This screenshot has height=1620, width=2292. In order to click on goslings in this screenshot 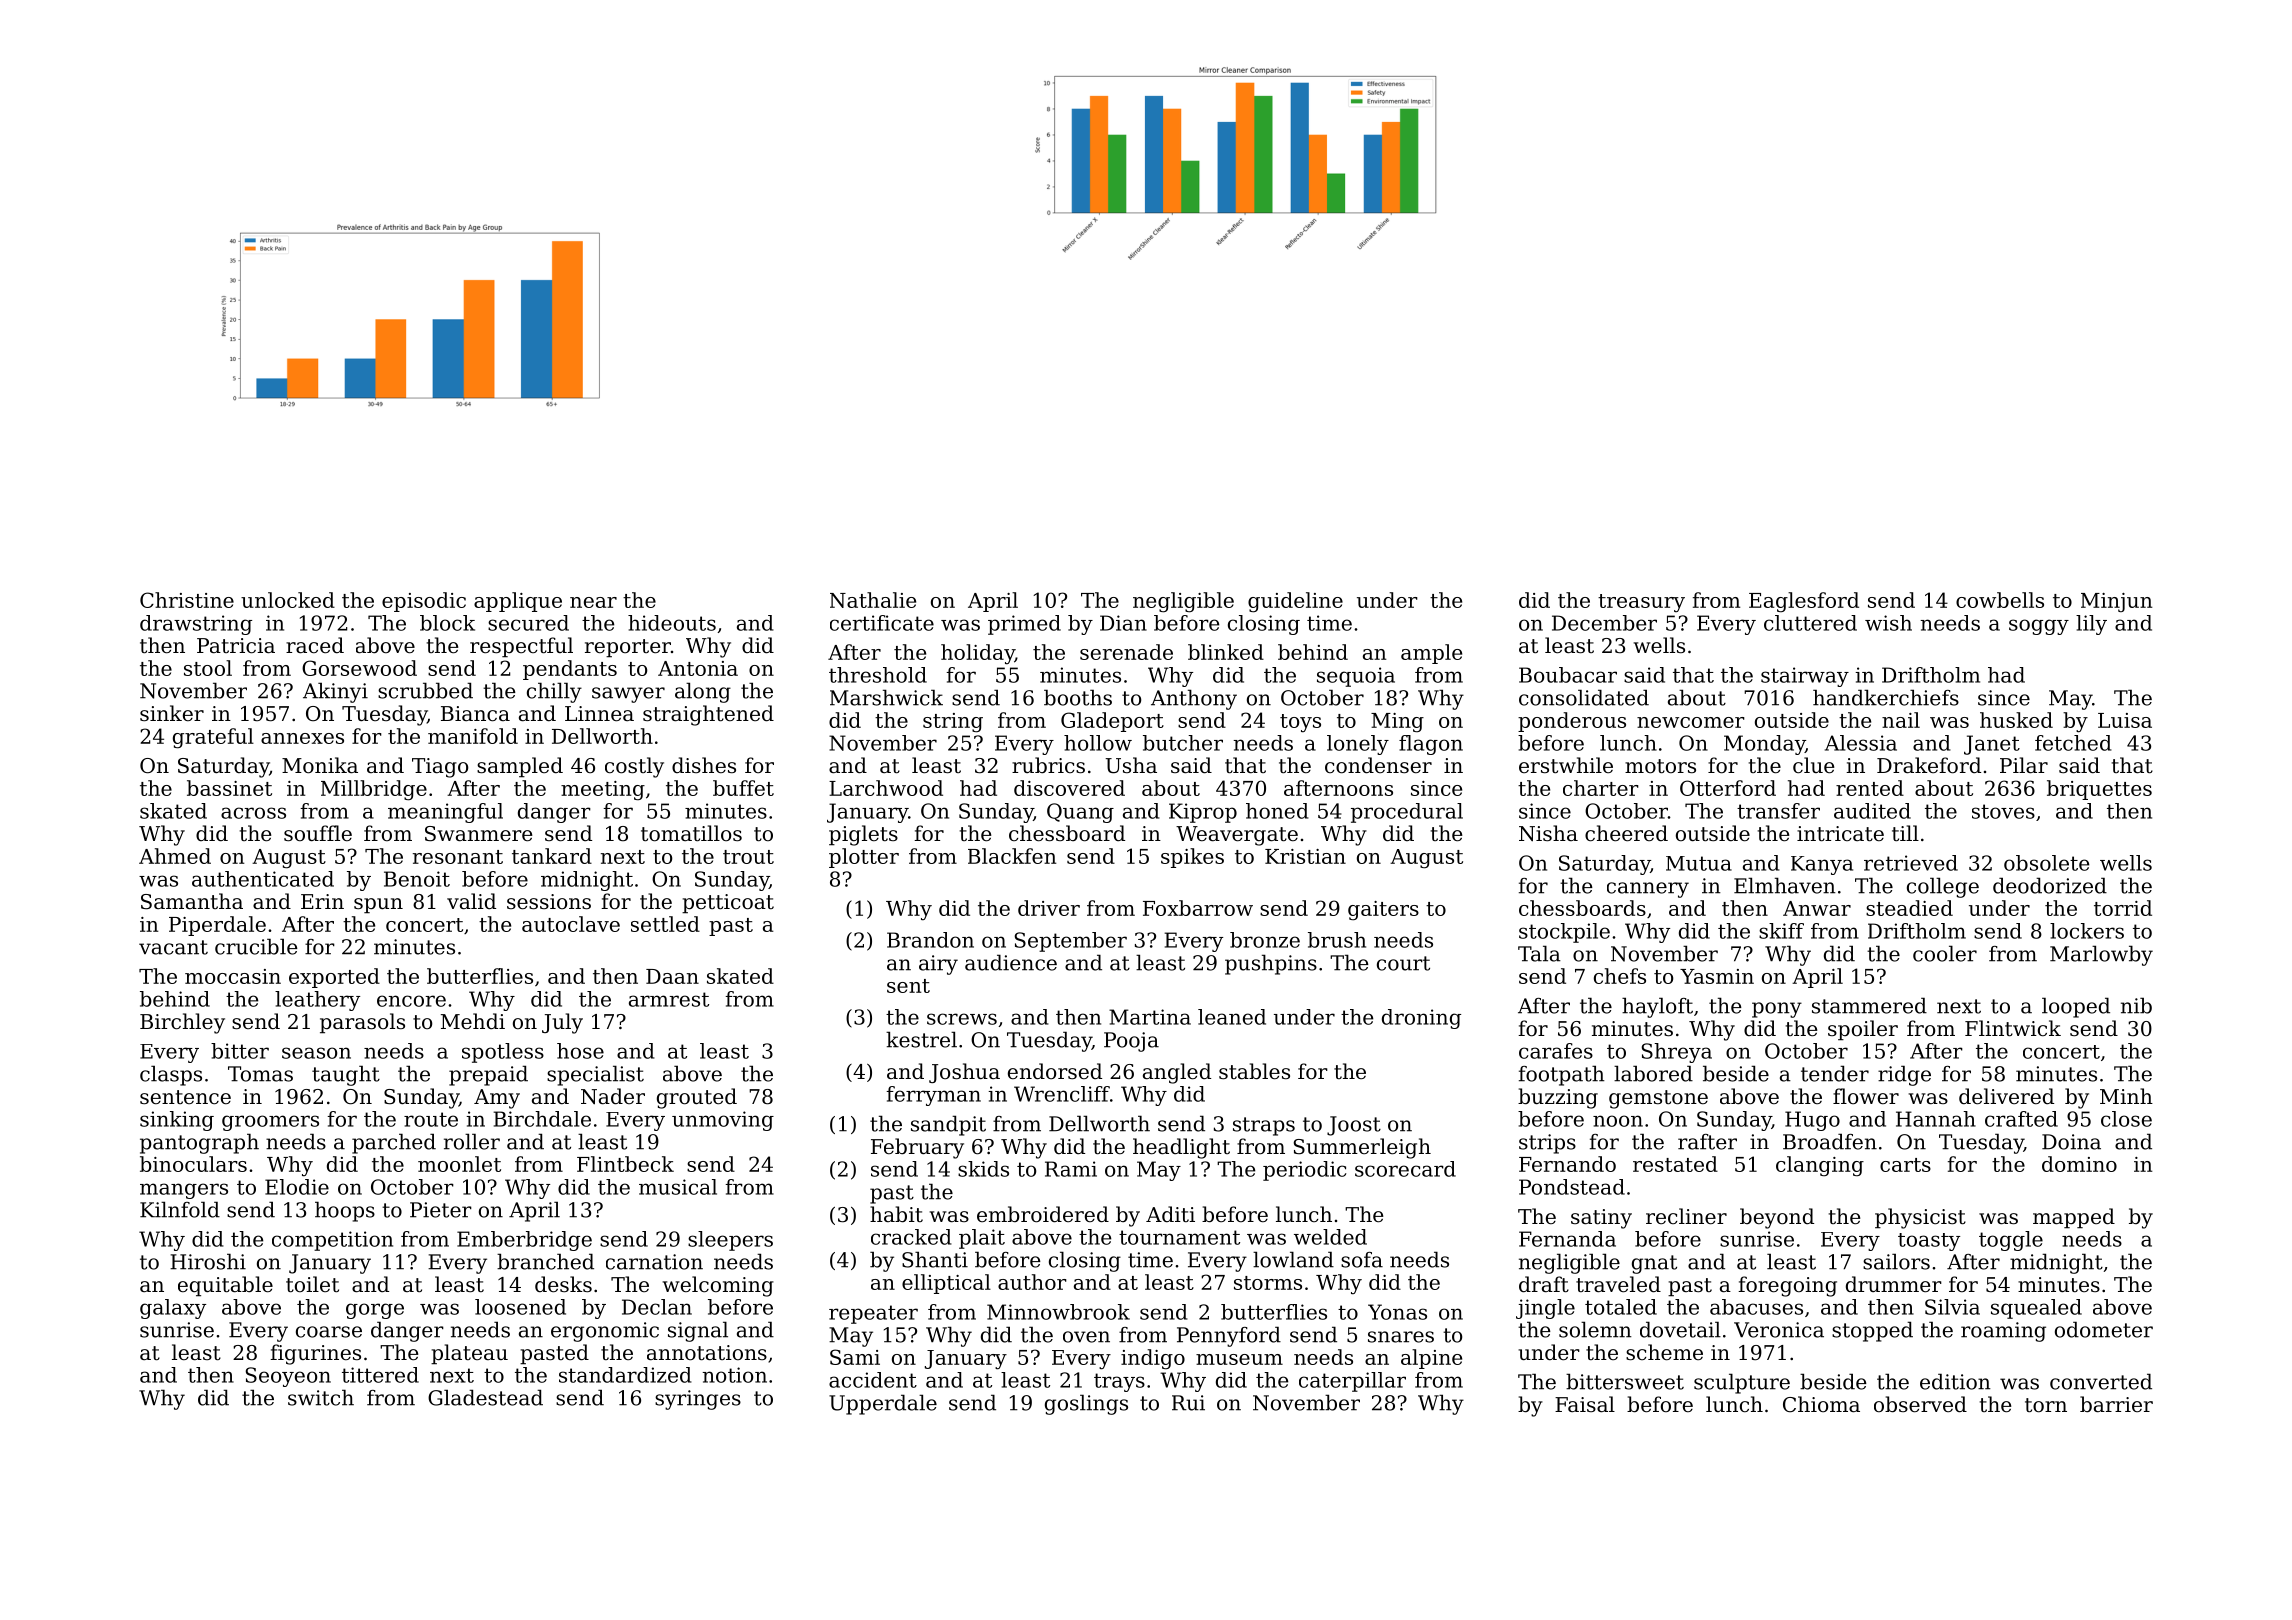, I will do `click(1086, 1404)`.
